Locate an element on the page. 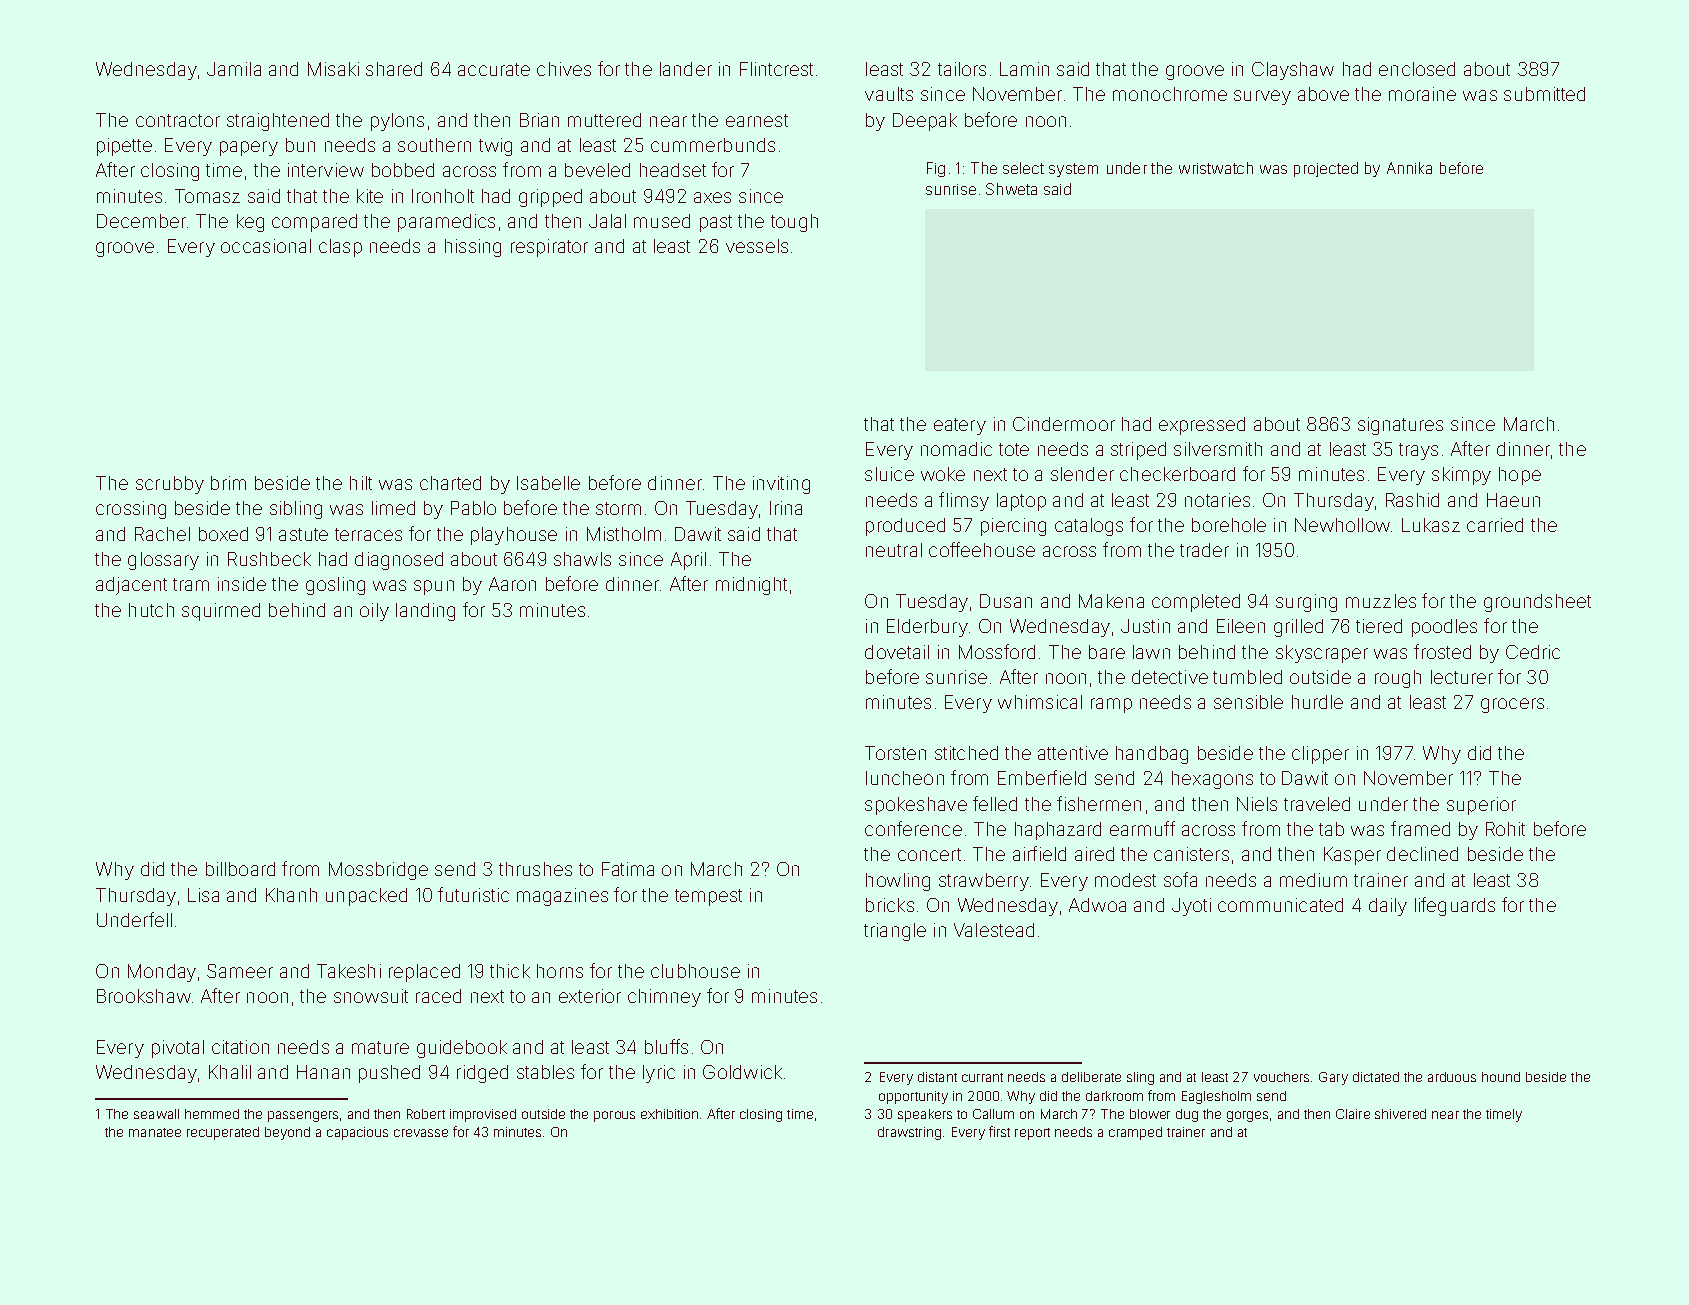  contractor is located at coordinates (178, 120).
